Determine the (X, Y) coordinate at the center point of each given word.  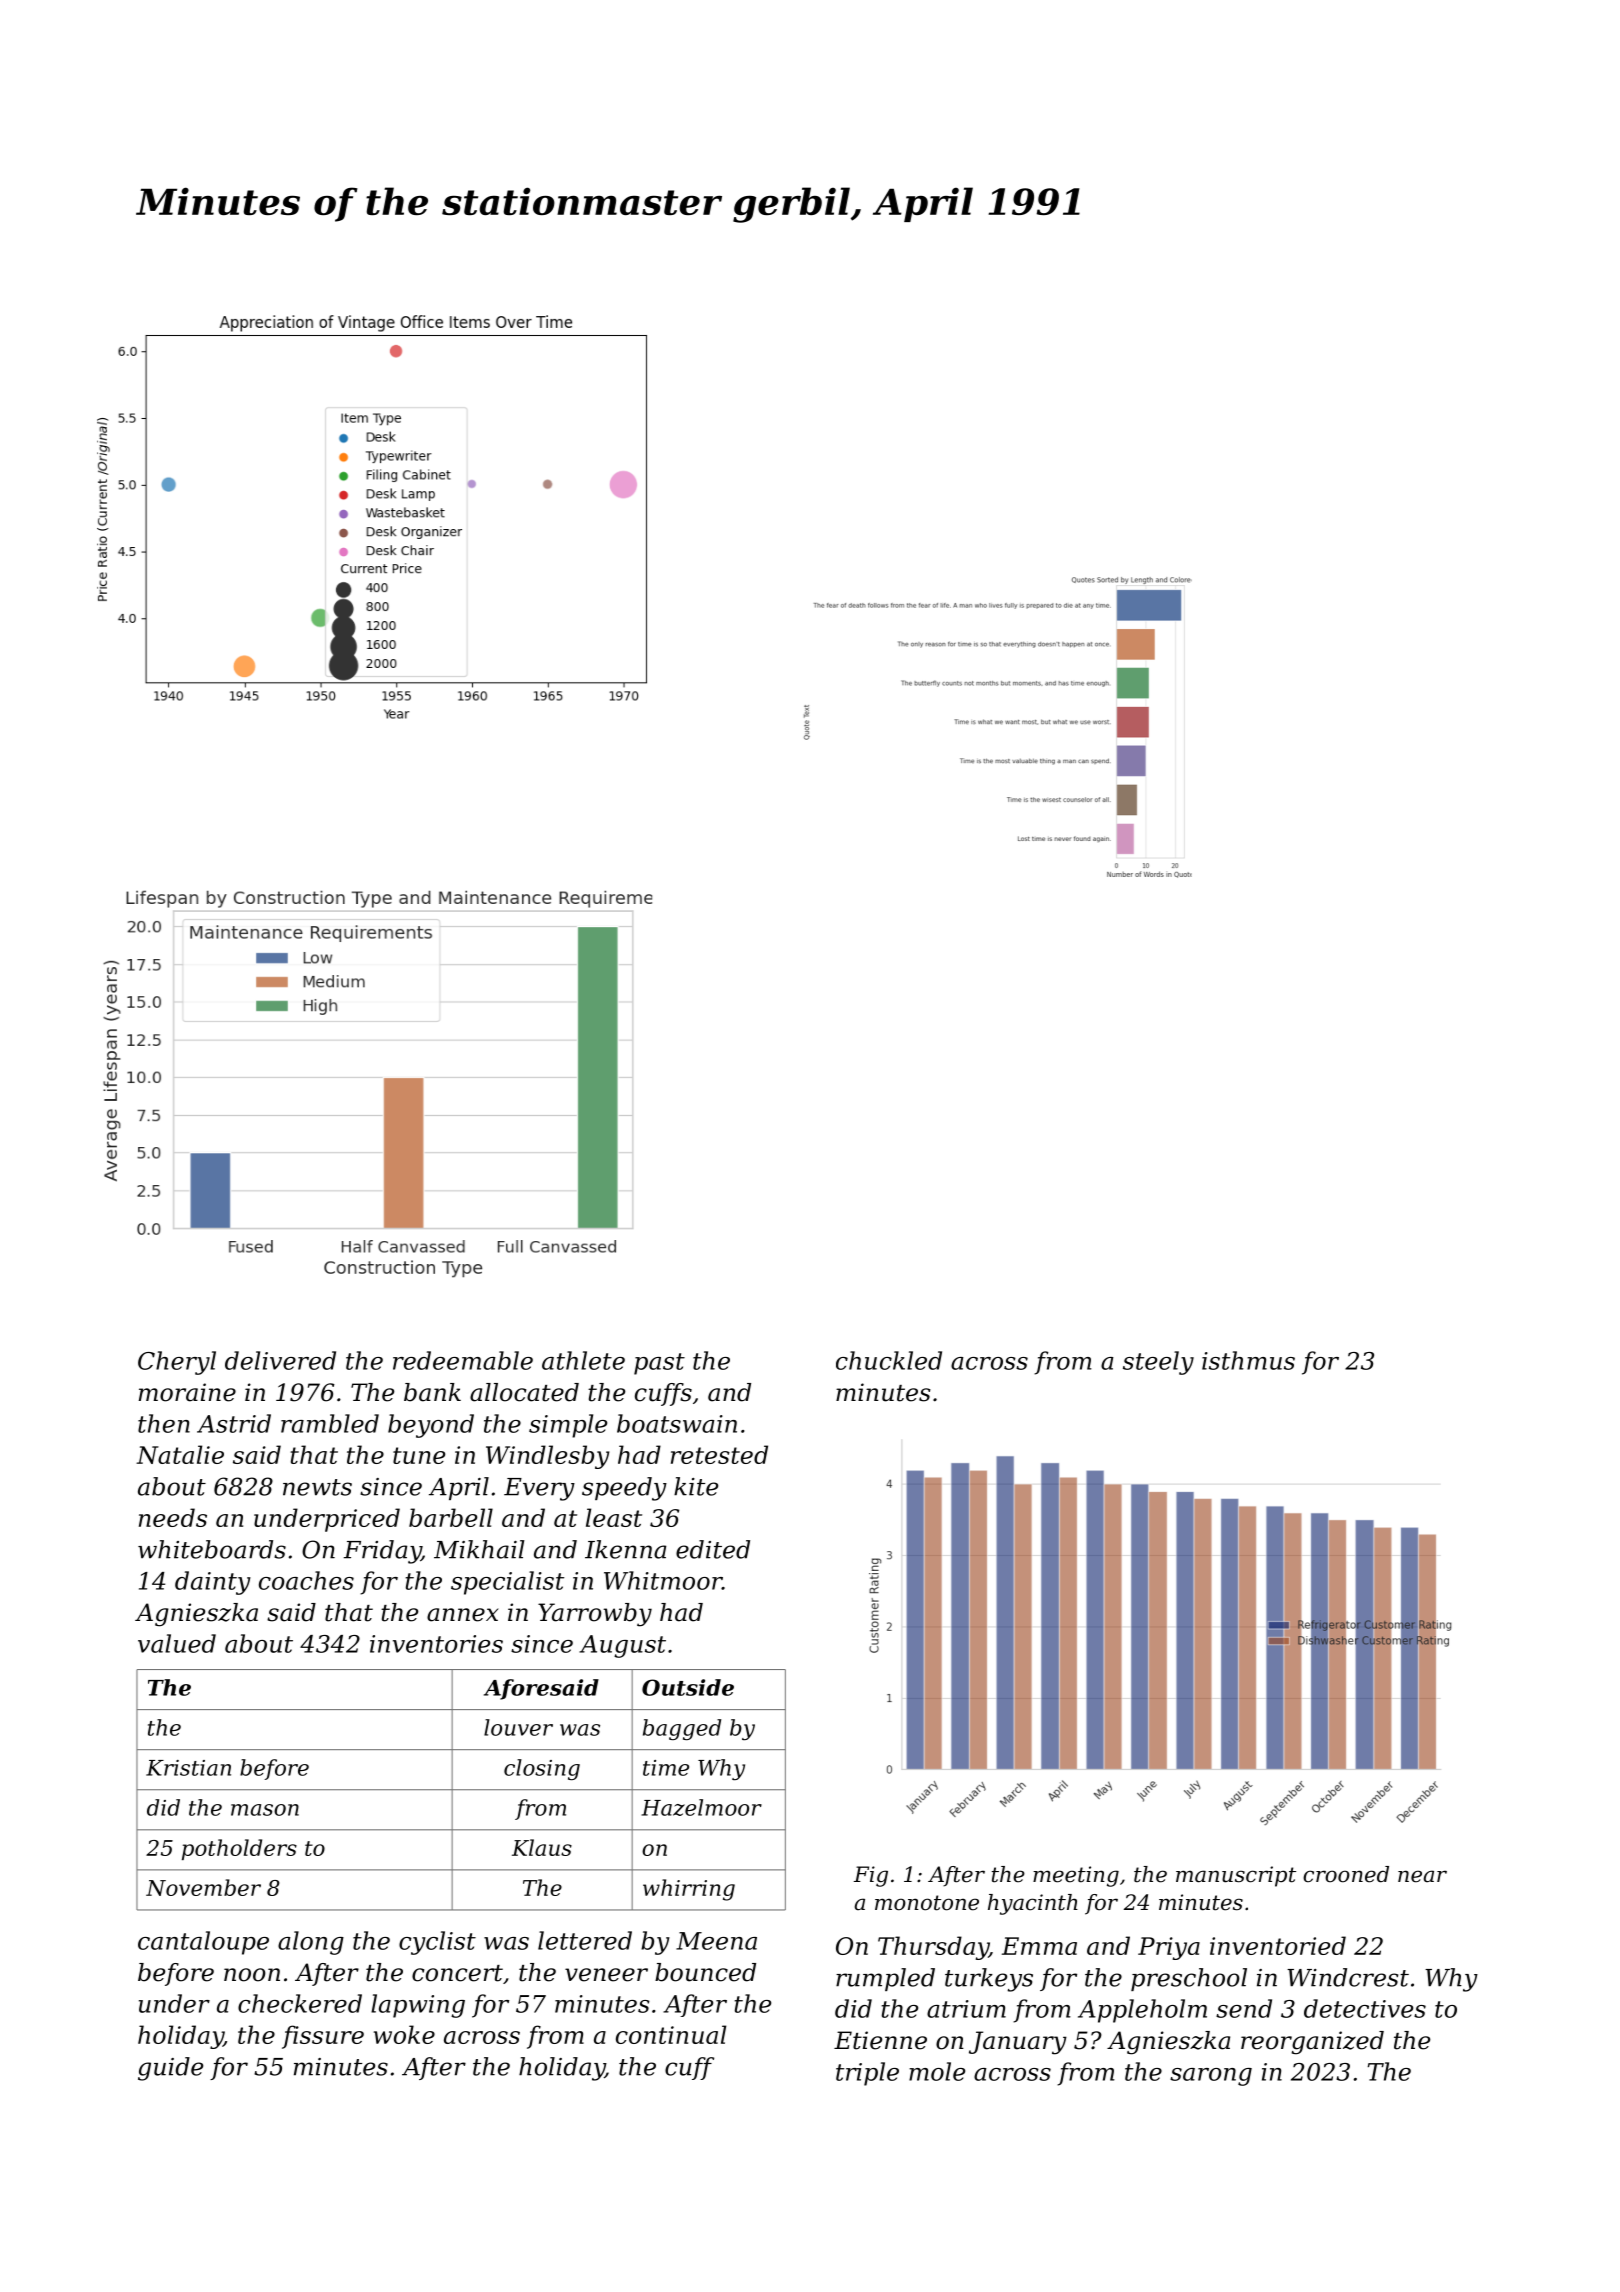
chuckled (889, 1360)
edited (713, 1549)
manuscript (1236, 1876)
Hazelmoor (701, 1807)
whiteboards (212, 1549)
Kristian (188, 1768)
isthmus (1248, 1360)
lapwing (418, 2006)
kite (696, 1486)
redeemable (463, 1360)
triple (867, 2074)
